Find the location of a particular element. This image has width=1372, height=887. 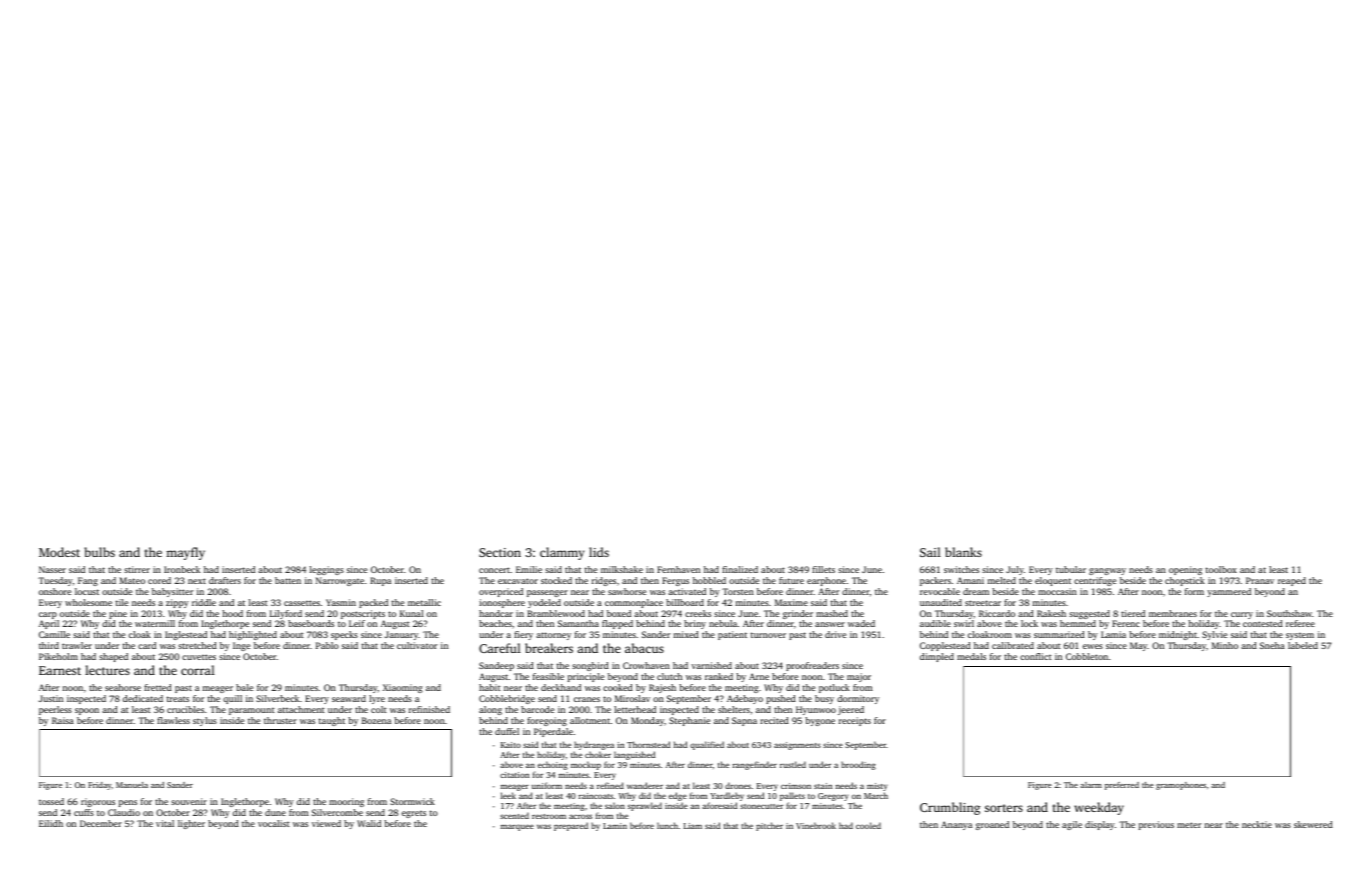

labeled is located at coordinates (1303, 645).
